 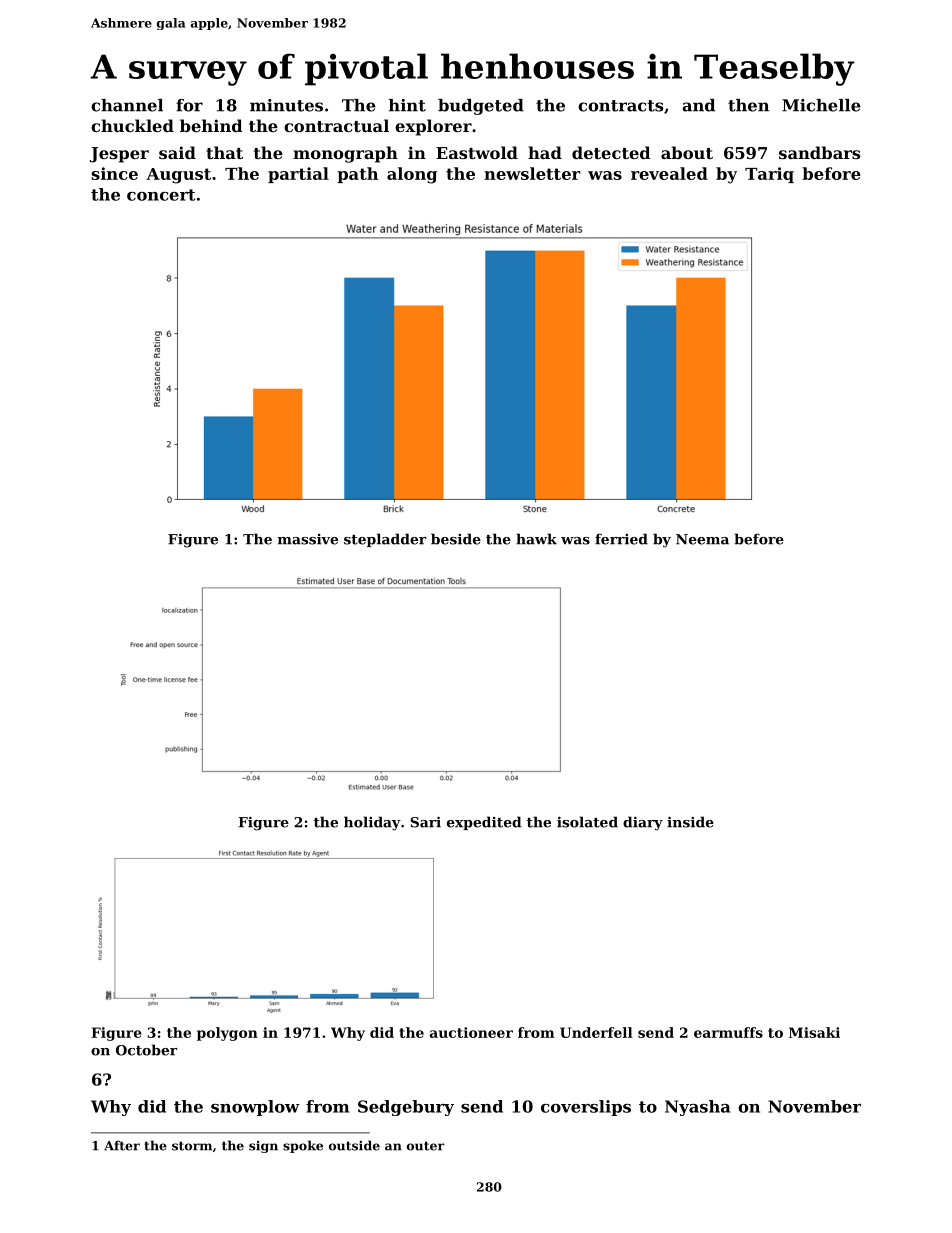 What do you see at coordinates (385, 540) in the screenshot?
I see `stepladder` at bounding box center [385, 540].
